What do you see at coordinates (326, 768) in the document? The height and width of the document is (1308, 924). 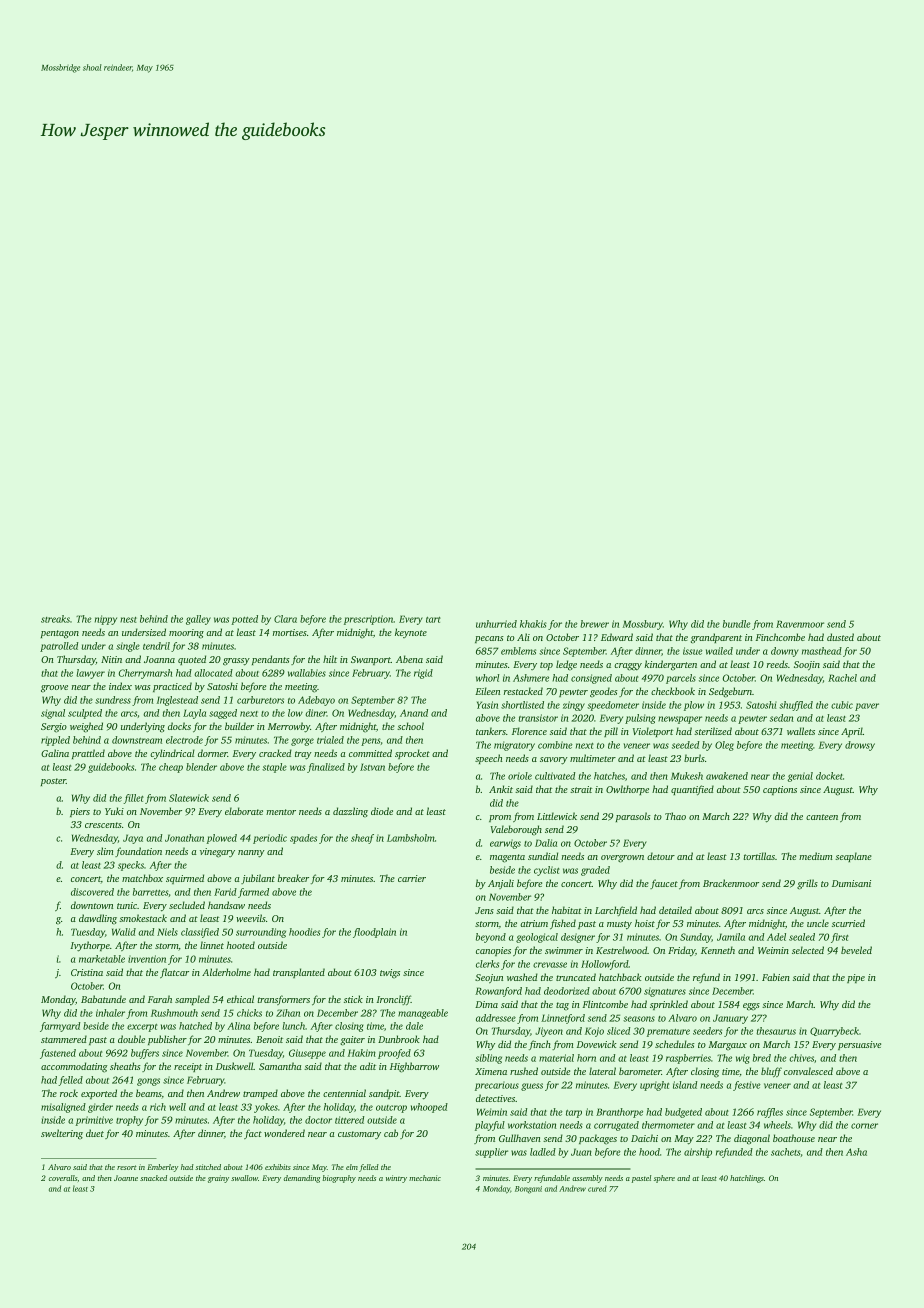 I see `finalized` at bounding box center [326, 768].
